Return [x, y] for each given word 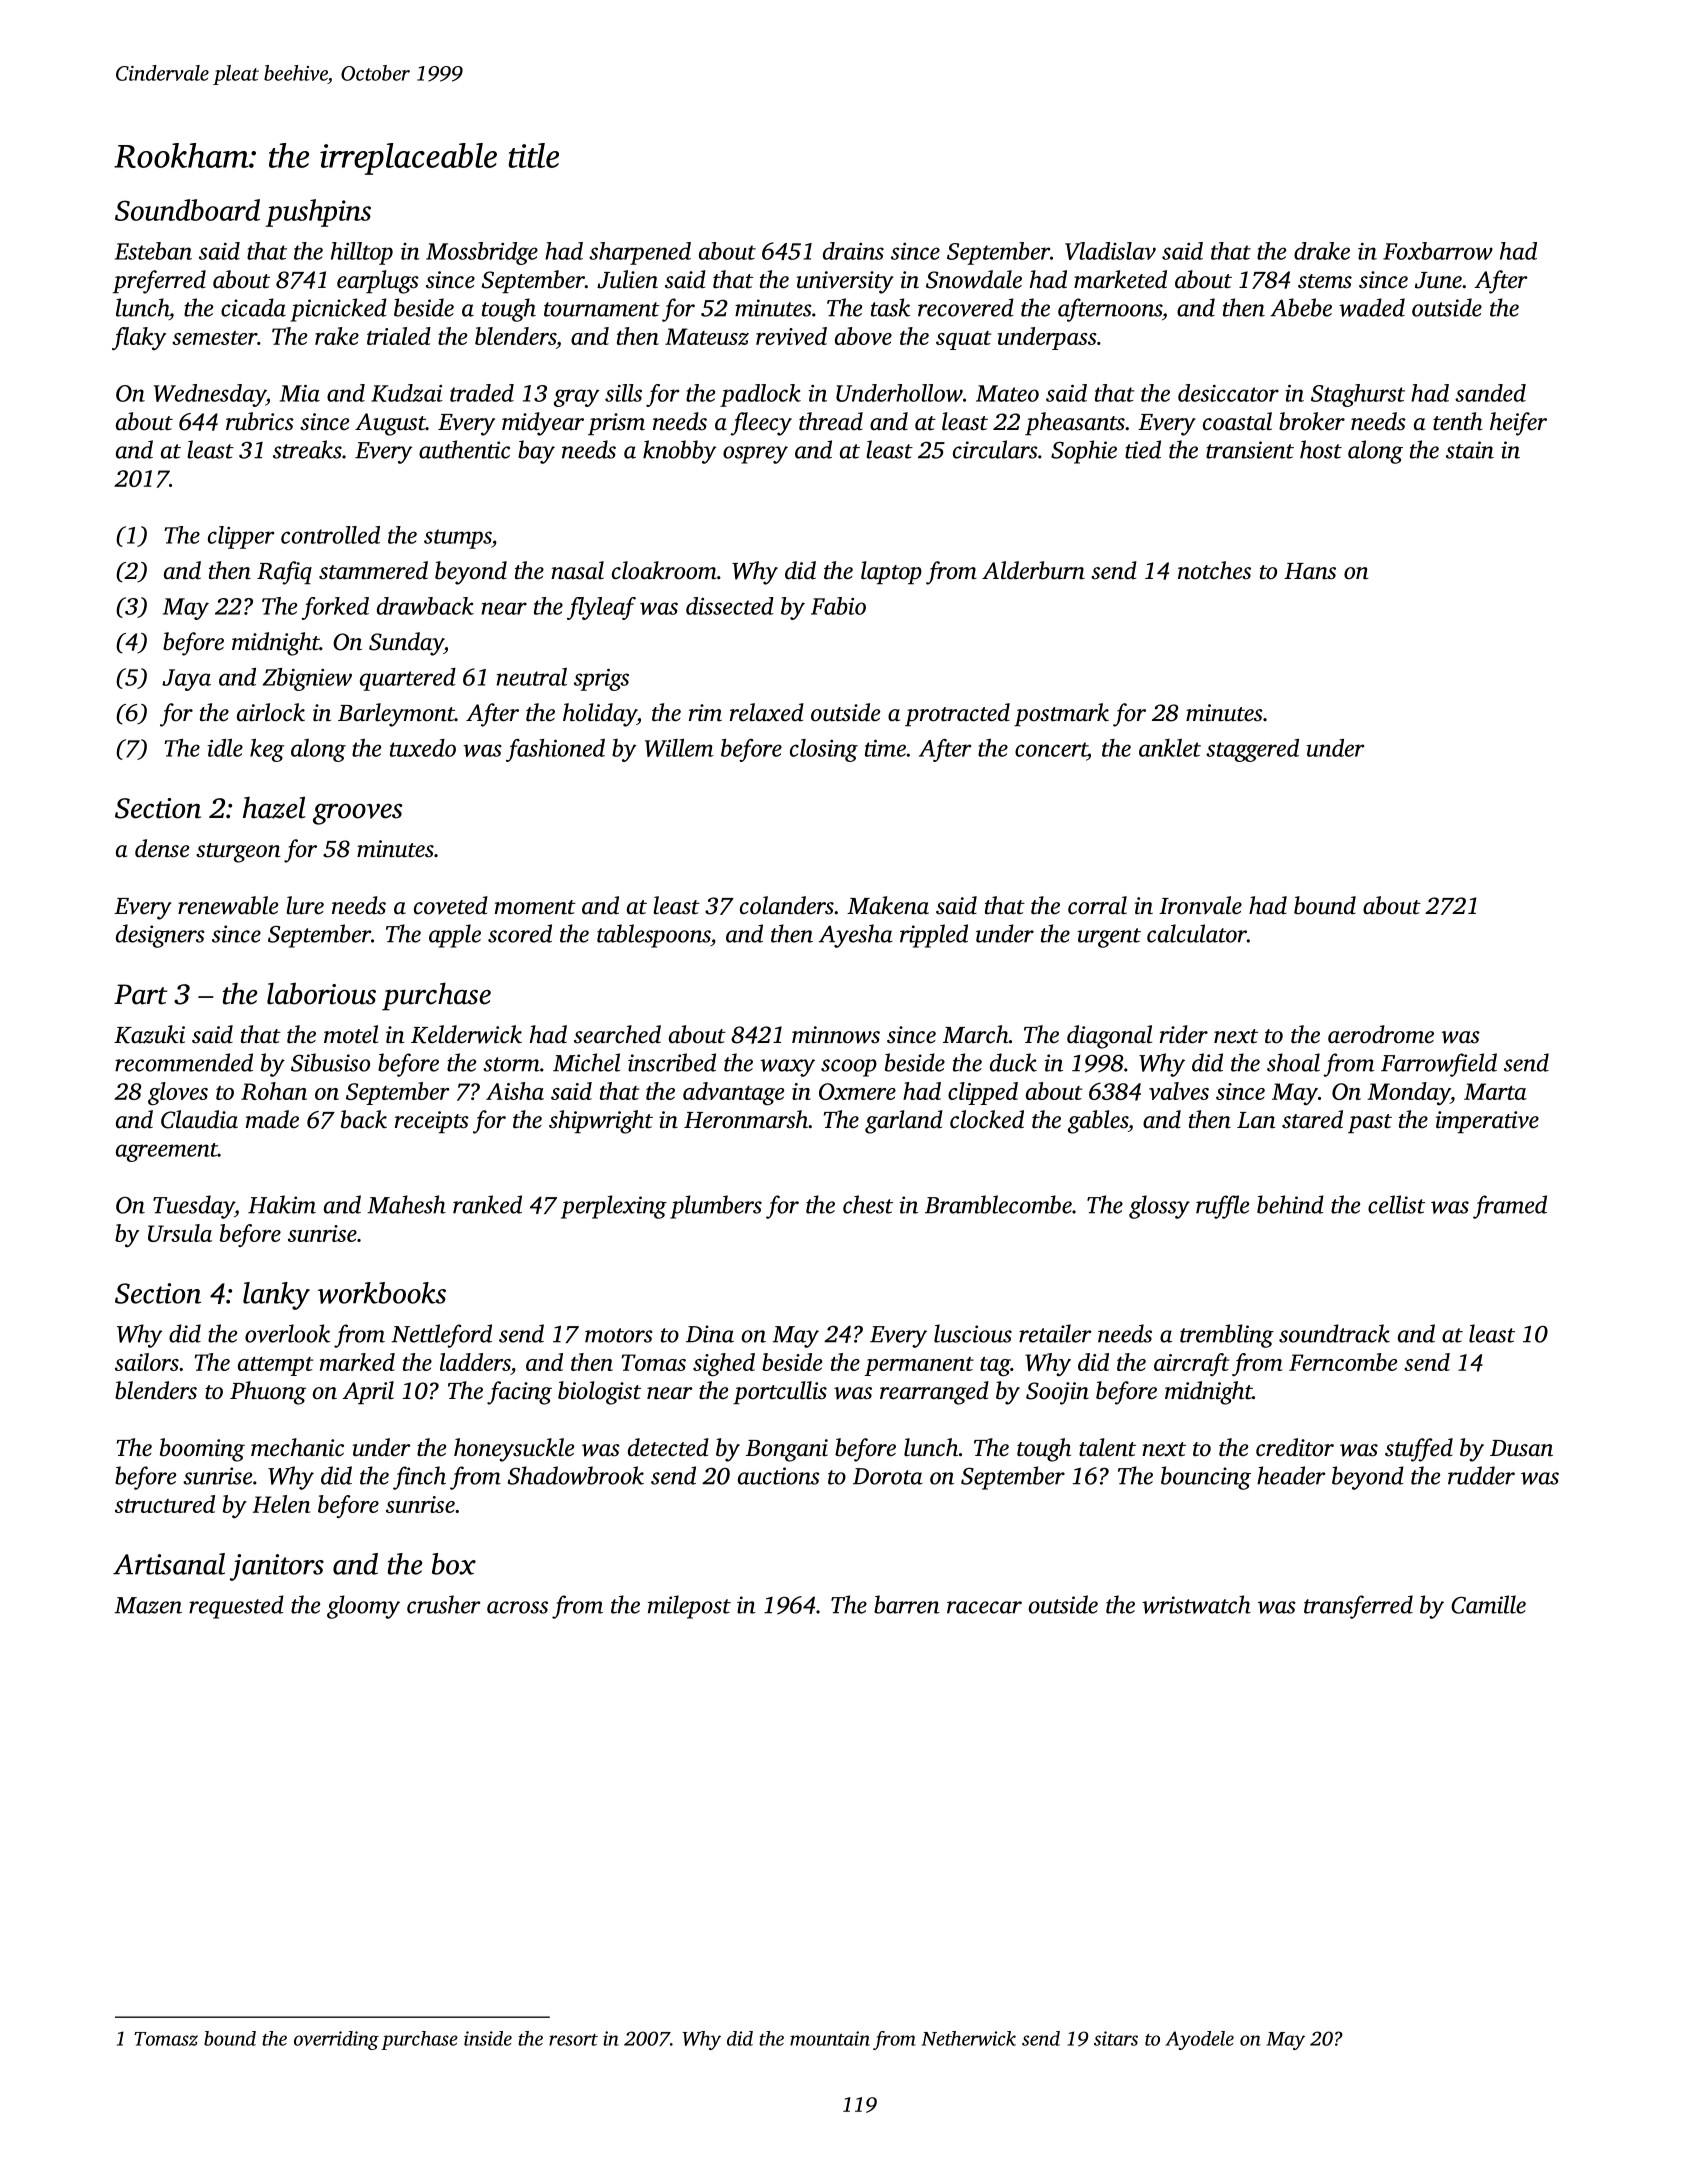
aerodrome [1381, 1034]
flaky [139, 338]
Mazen [148, 1605]
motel [351, 1034]
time [885, 748]
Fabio [838, 606]
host [1321, 449]
